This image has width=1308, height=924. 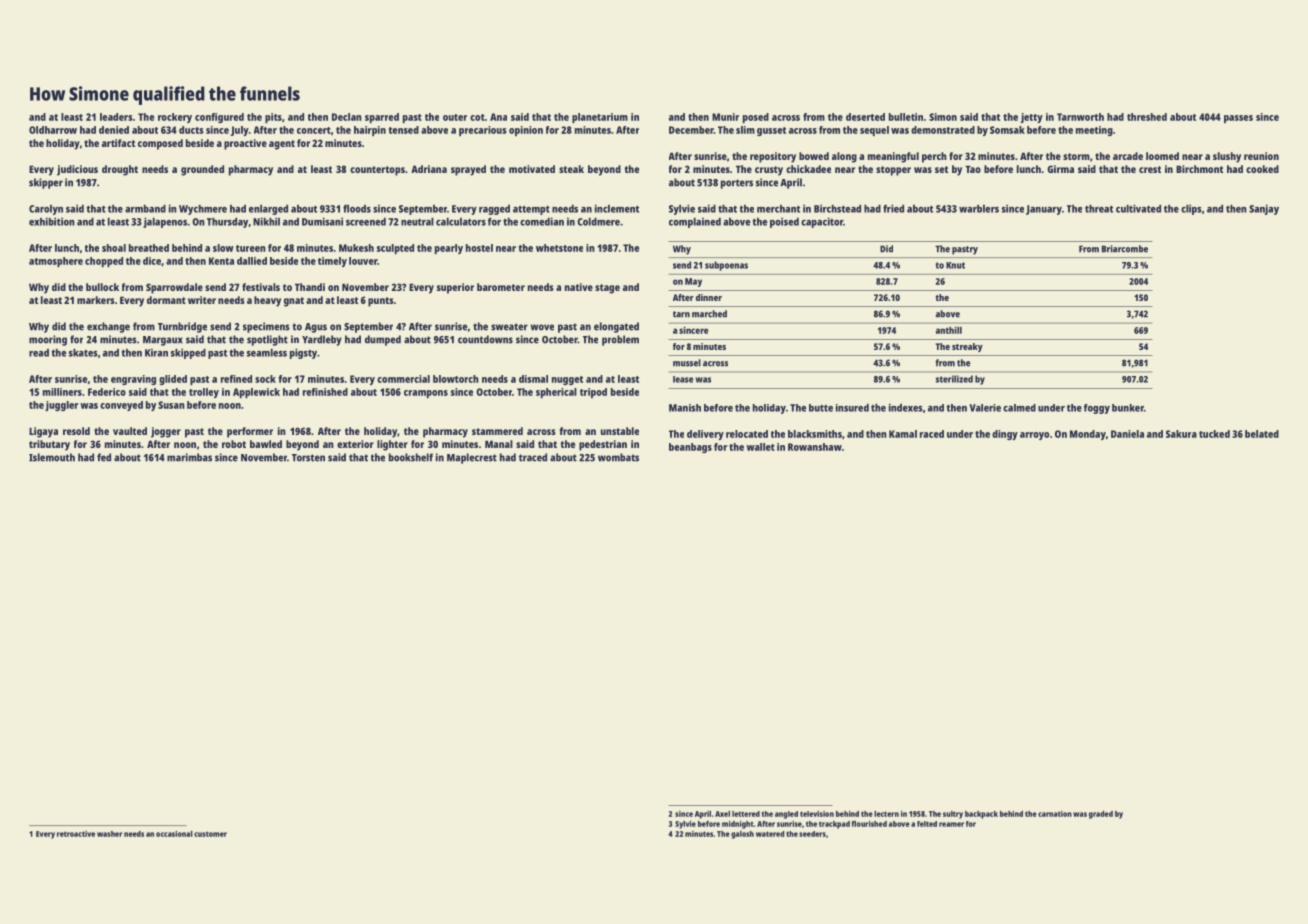 I want to click on Torsten, so click(x=308, y=458).
